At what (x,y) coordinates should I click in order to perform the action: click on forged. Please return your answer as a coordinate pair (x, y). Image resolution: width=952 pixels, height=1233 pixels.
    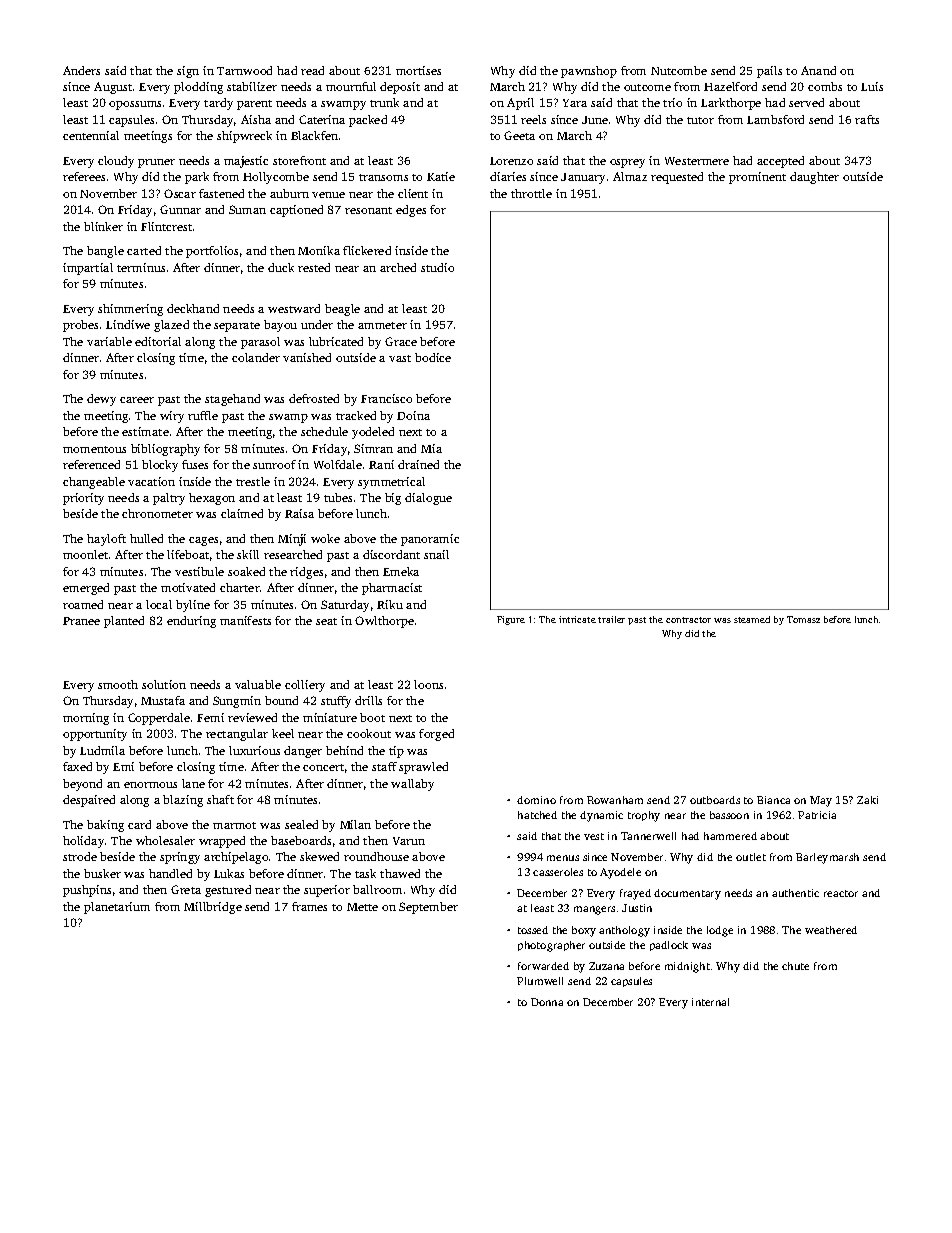
    Looking at the image, I should click on (436, 735).
